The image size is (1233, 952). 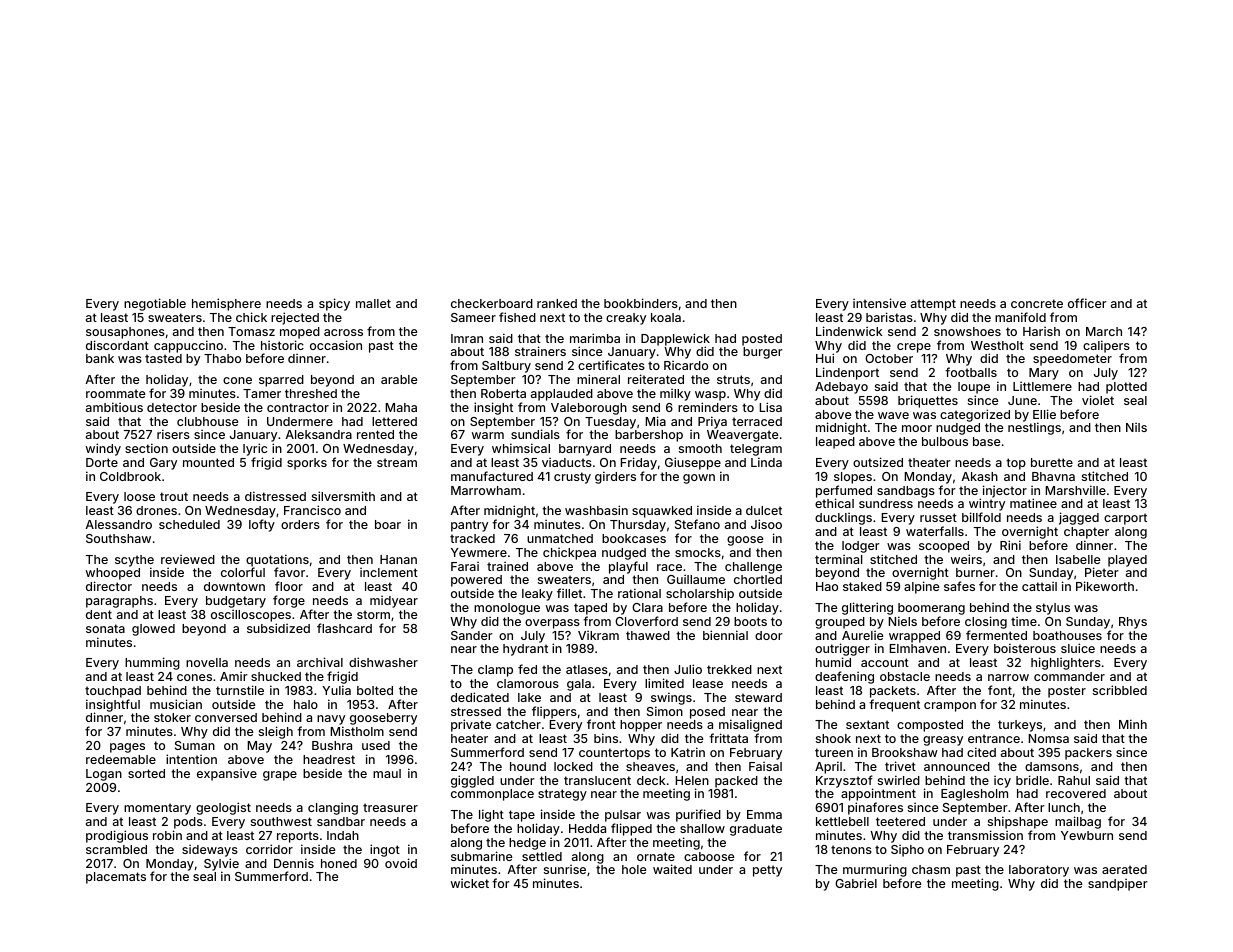 I want to click on placemats, so click(x=116, y=878).
